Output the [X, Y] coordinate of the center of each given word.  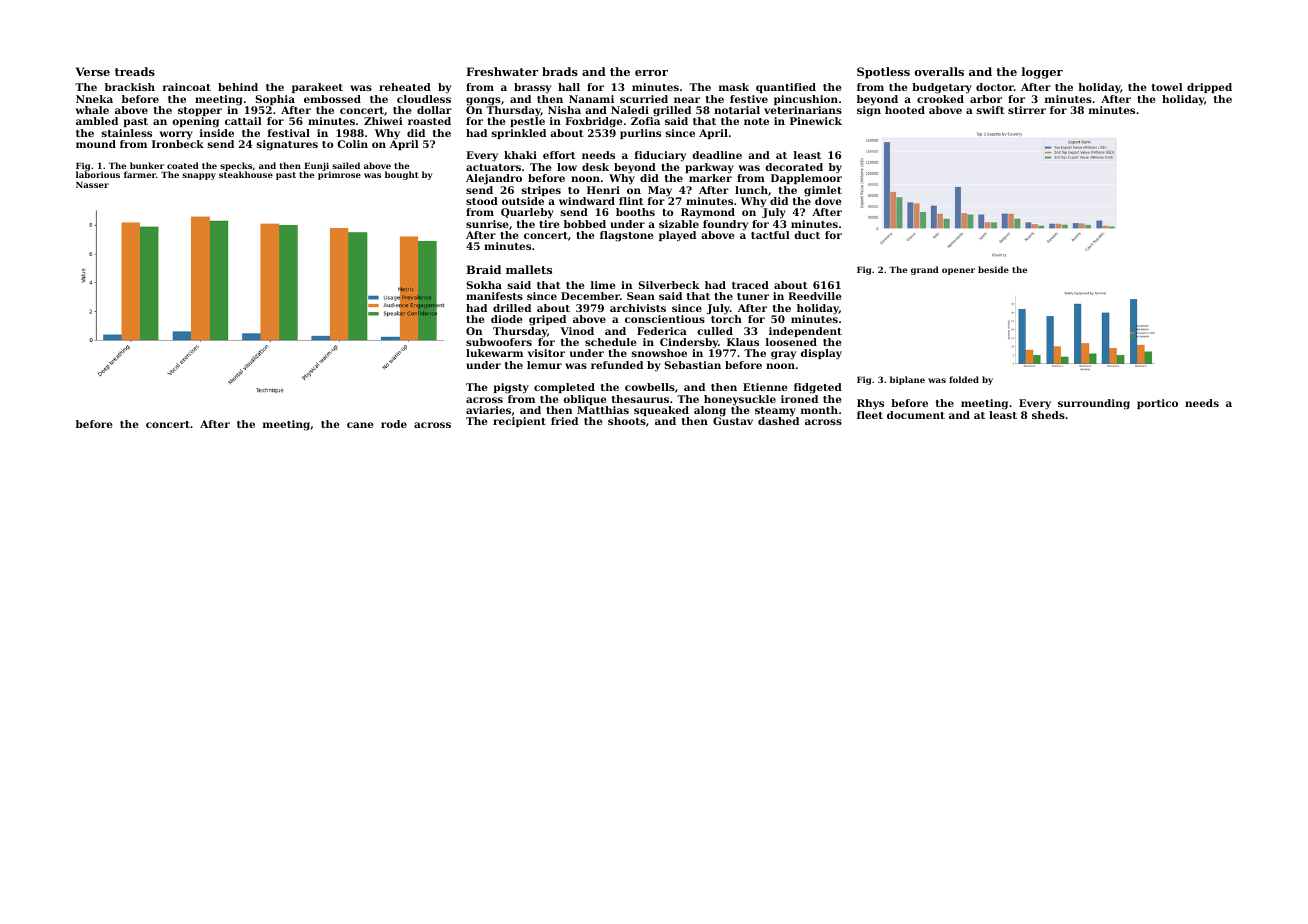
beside [993, 269]
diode [506, 319]
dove [828, 201]
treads [135, 71]
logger [1042, 73]
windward [587, 201]
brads [560, 71]
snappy [199, 176]
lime [603, 285]
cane [360, 425]
